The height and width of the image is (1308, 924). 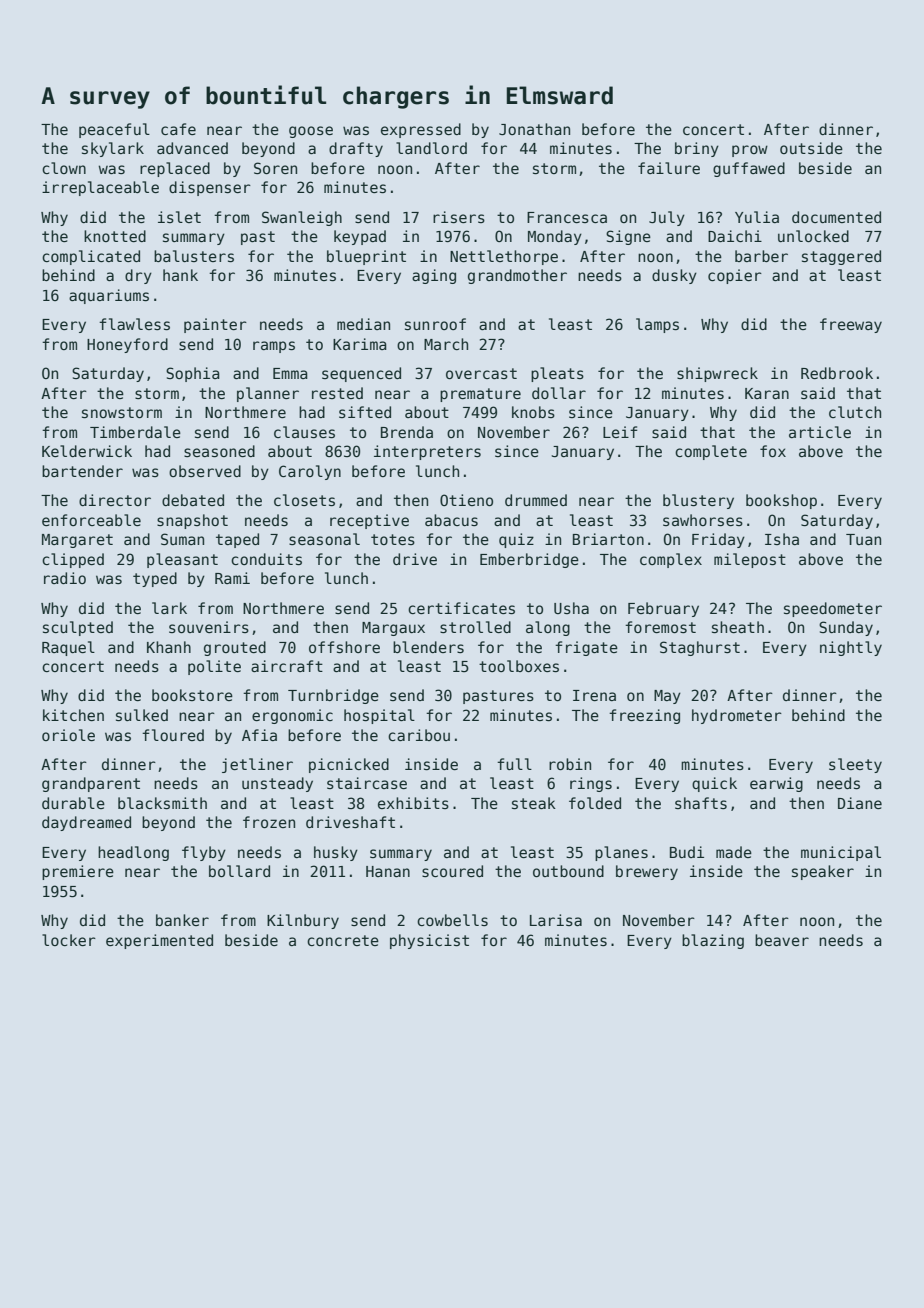 I want to click on goose, so click(x=311, y=132).
